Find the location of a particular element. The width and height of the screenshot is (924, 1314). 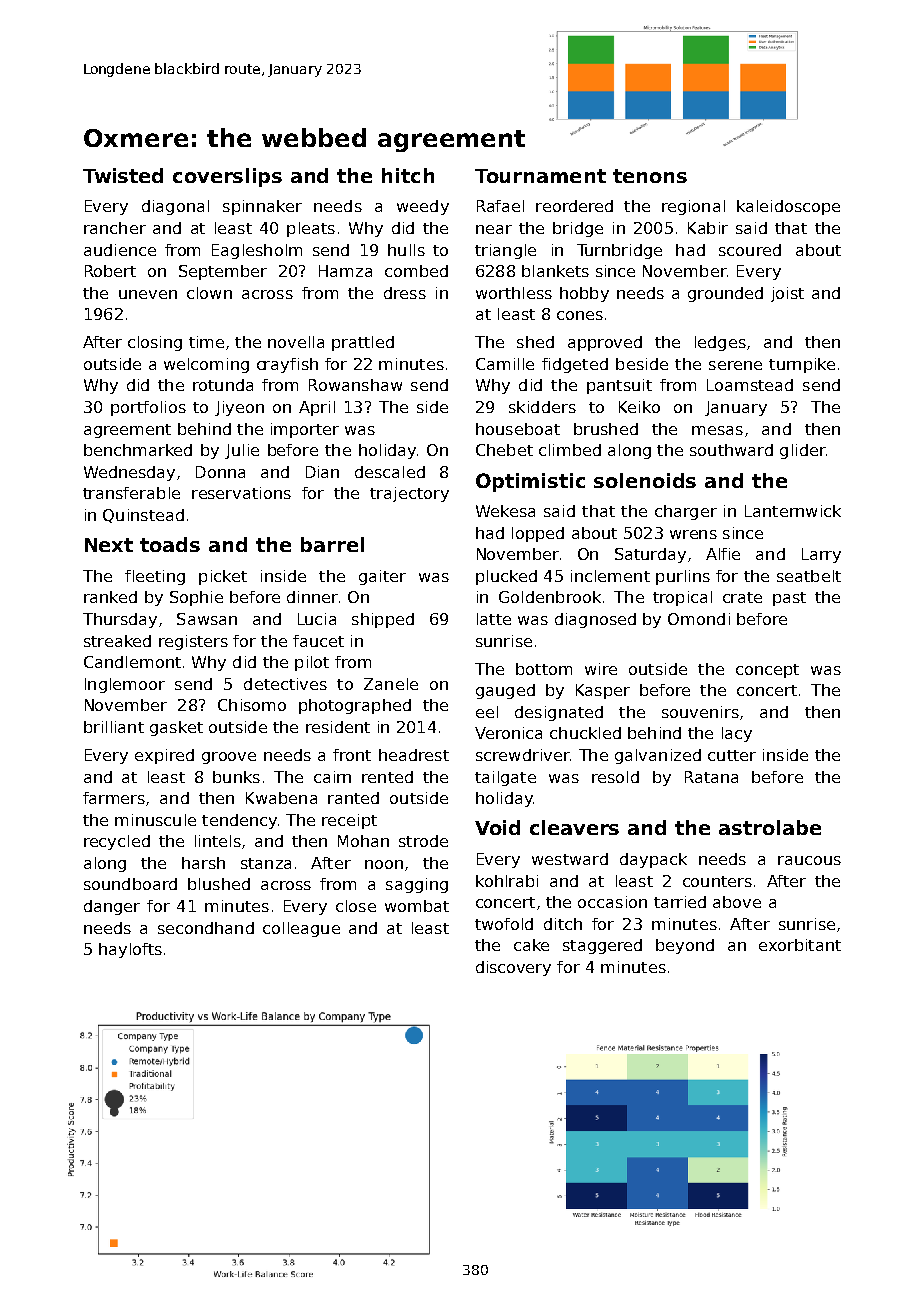

haylofts is located at coordinates (130, 950).
